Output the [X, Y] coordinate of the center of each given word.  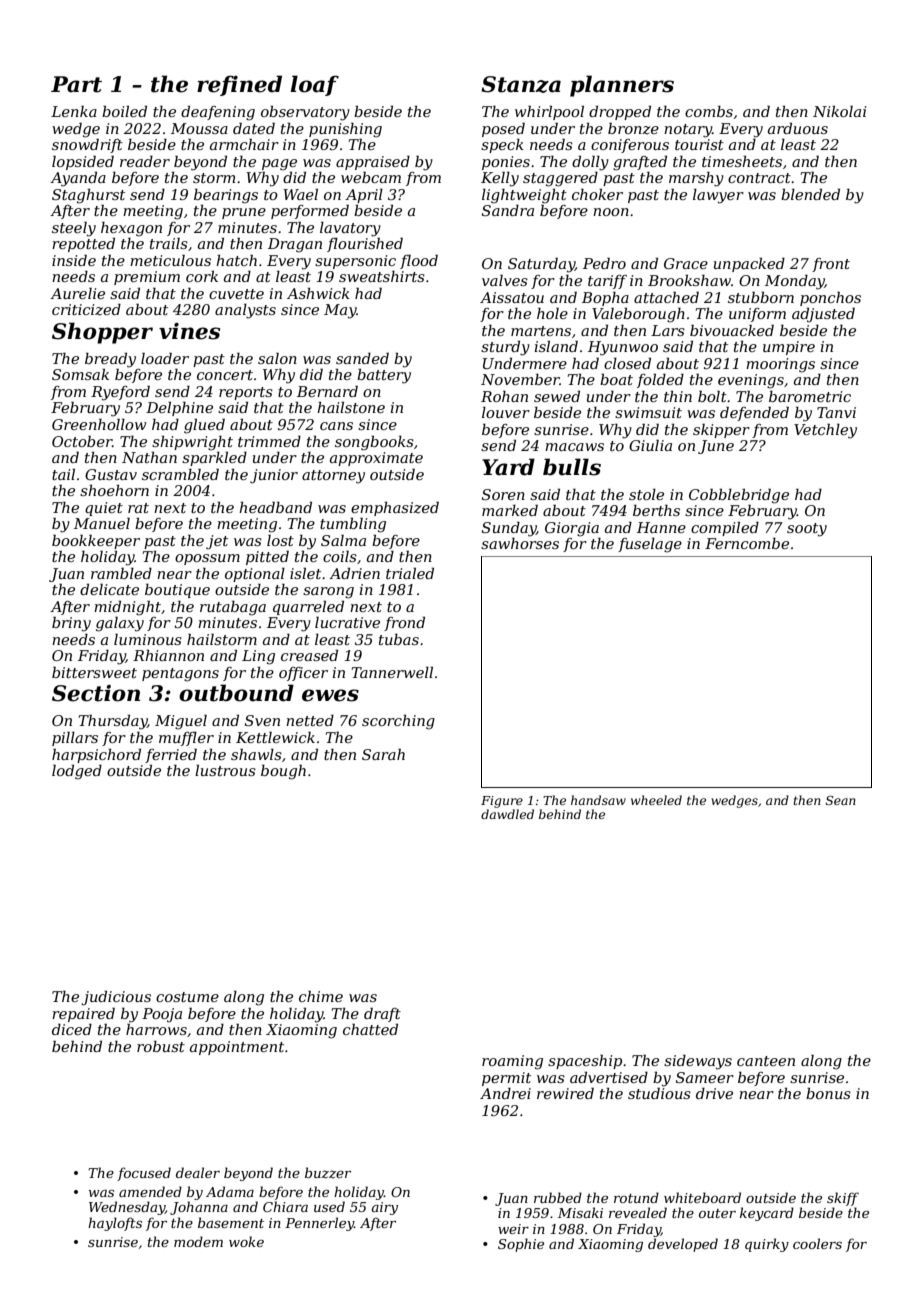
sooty [807, 530]
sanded [362, 358]
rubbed [558, 1197]
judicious [116, 998]
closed [627, 363]
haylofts [115, 1224]
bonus [828, 1093]
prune [244, 213]
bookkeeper [96, 541]
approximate [376, 459]
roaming [512, 1062]
